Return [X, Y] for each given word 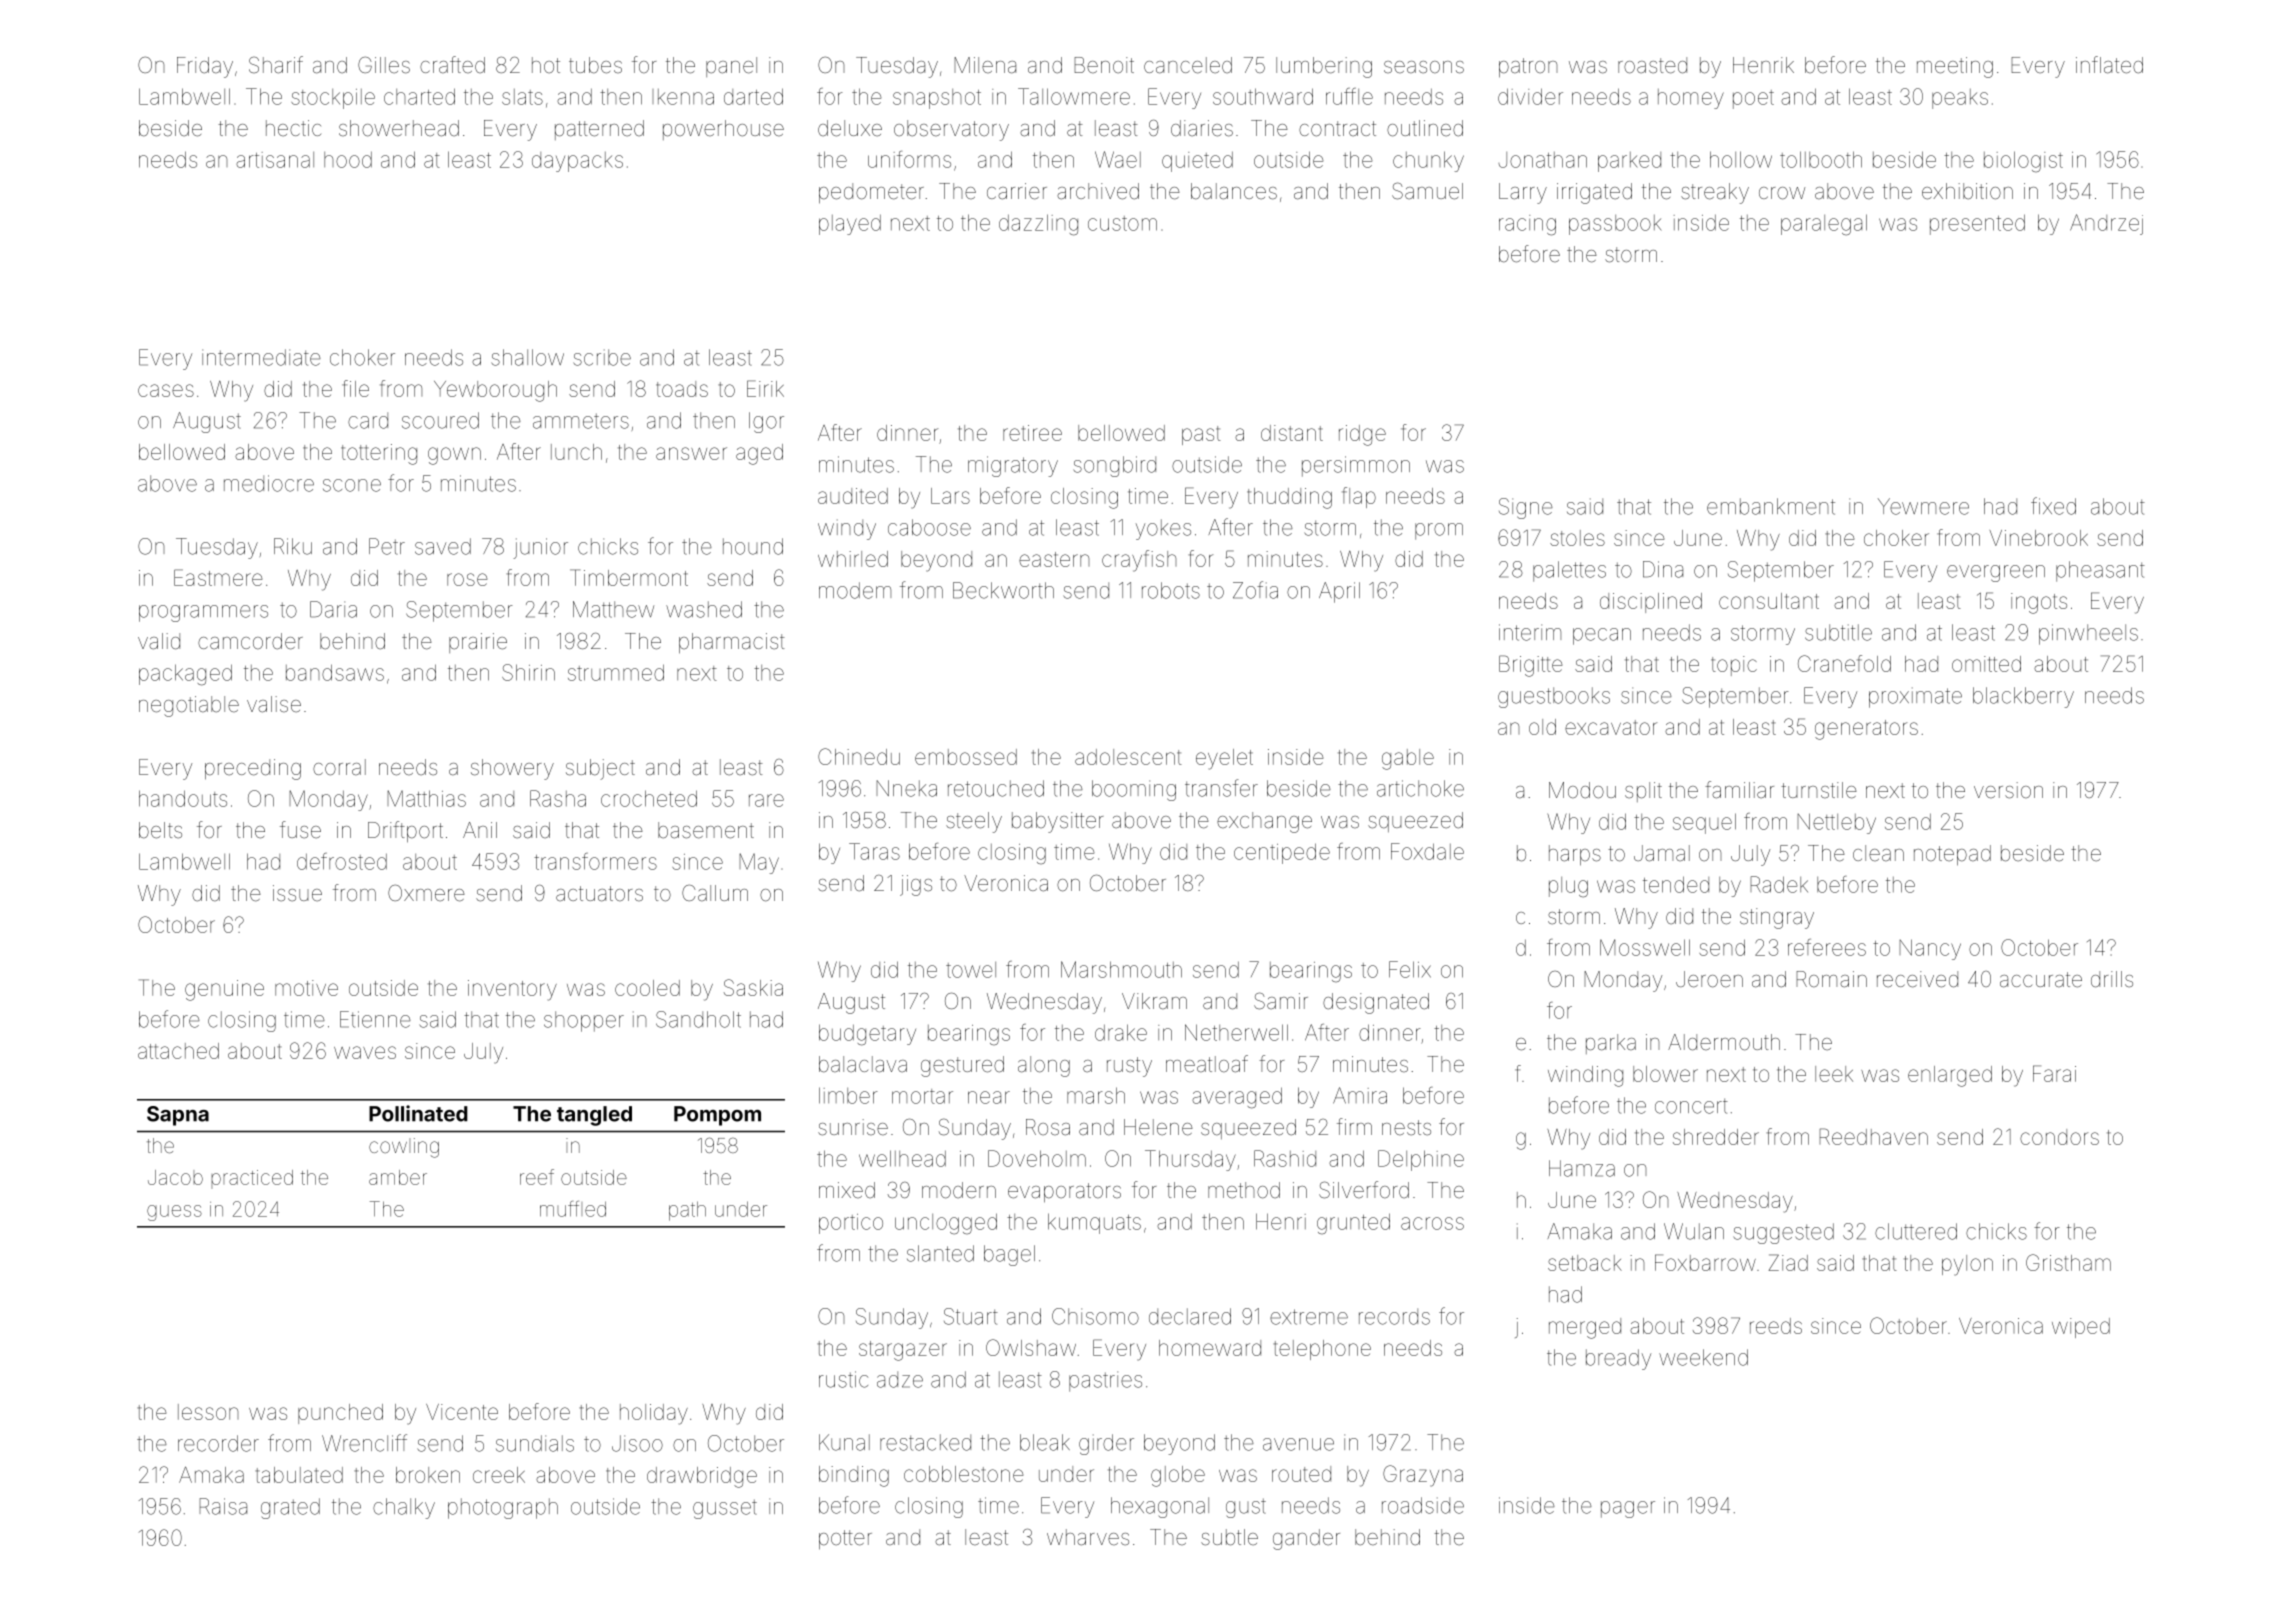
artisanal [275, 160]
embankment [1771, 506]
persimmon [1356, 466]
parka [1611, 1044]
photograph [503, 1508]
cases [166, 390]
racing [1527, 225]
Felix [1410, 969]
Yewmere [1923, 506]
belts [160, 830]
